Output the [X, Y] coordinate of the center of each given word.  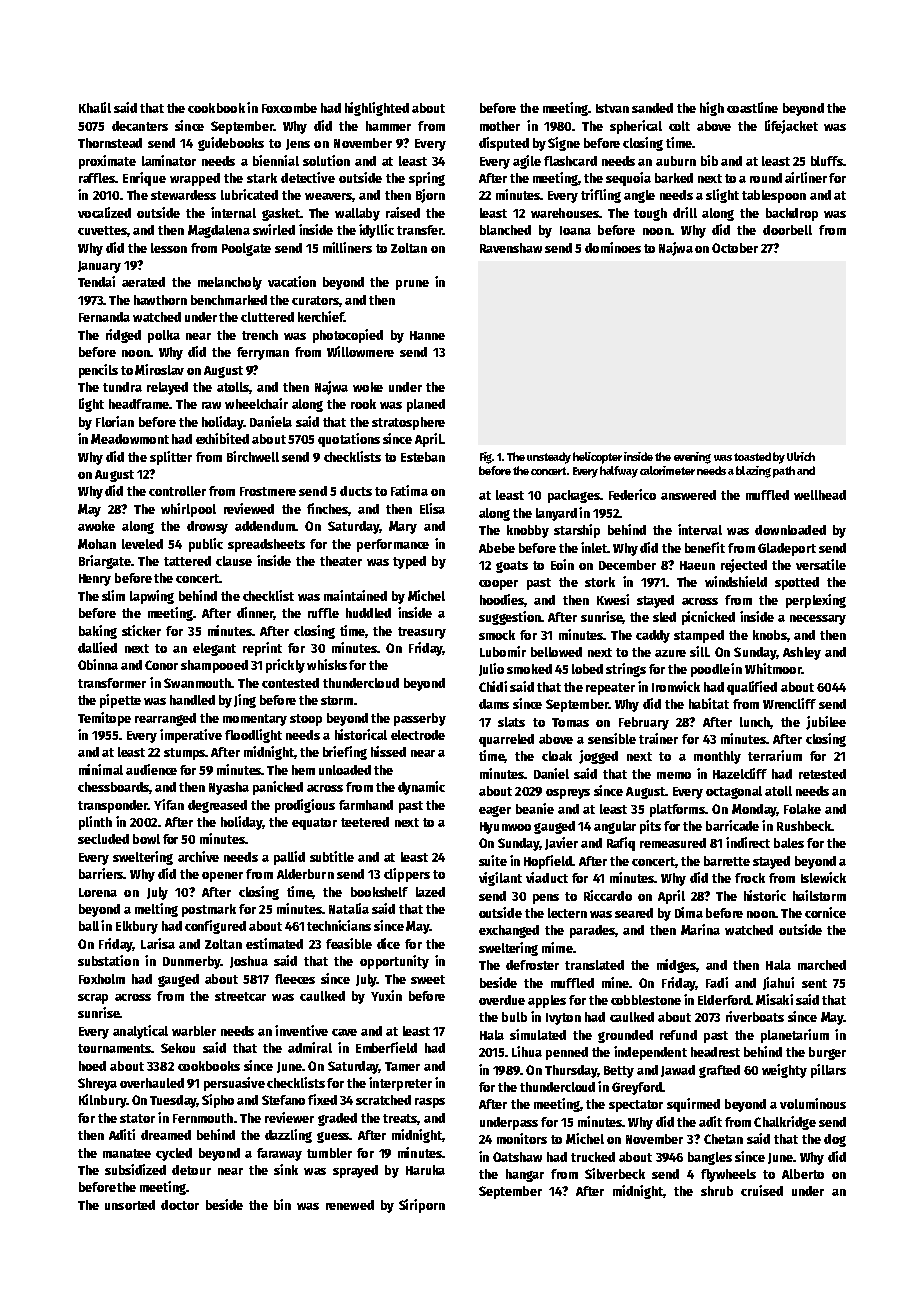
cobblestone [646, 1000]
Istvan [612, 108]
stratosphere [408, 423]
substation [108, 960]
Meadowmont [130, 439]
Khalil [95, 107]
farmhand [366, 805]
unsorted [130, 1205]
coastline [752, 107]
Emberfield [386, 1047]
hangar [525, 1175]
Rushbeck [804, 826]
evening [692, 458]
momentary [255, 720]
